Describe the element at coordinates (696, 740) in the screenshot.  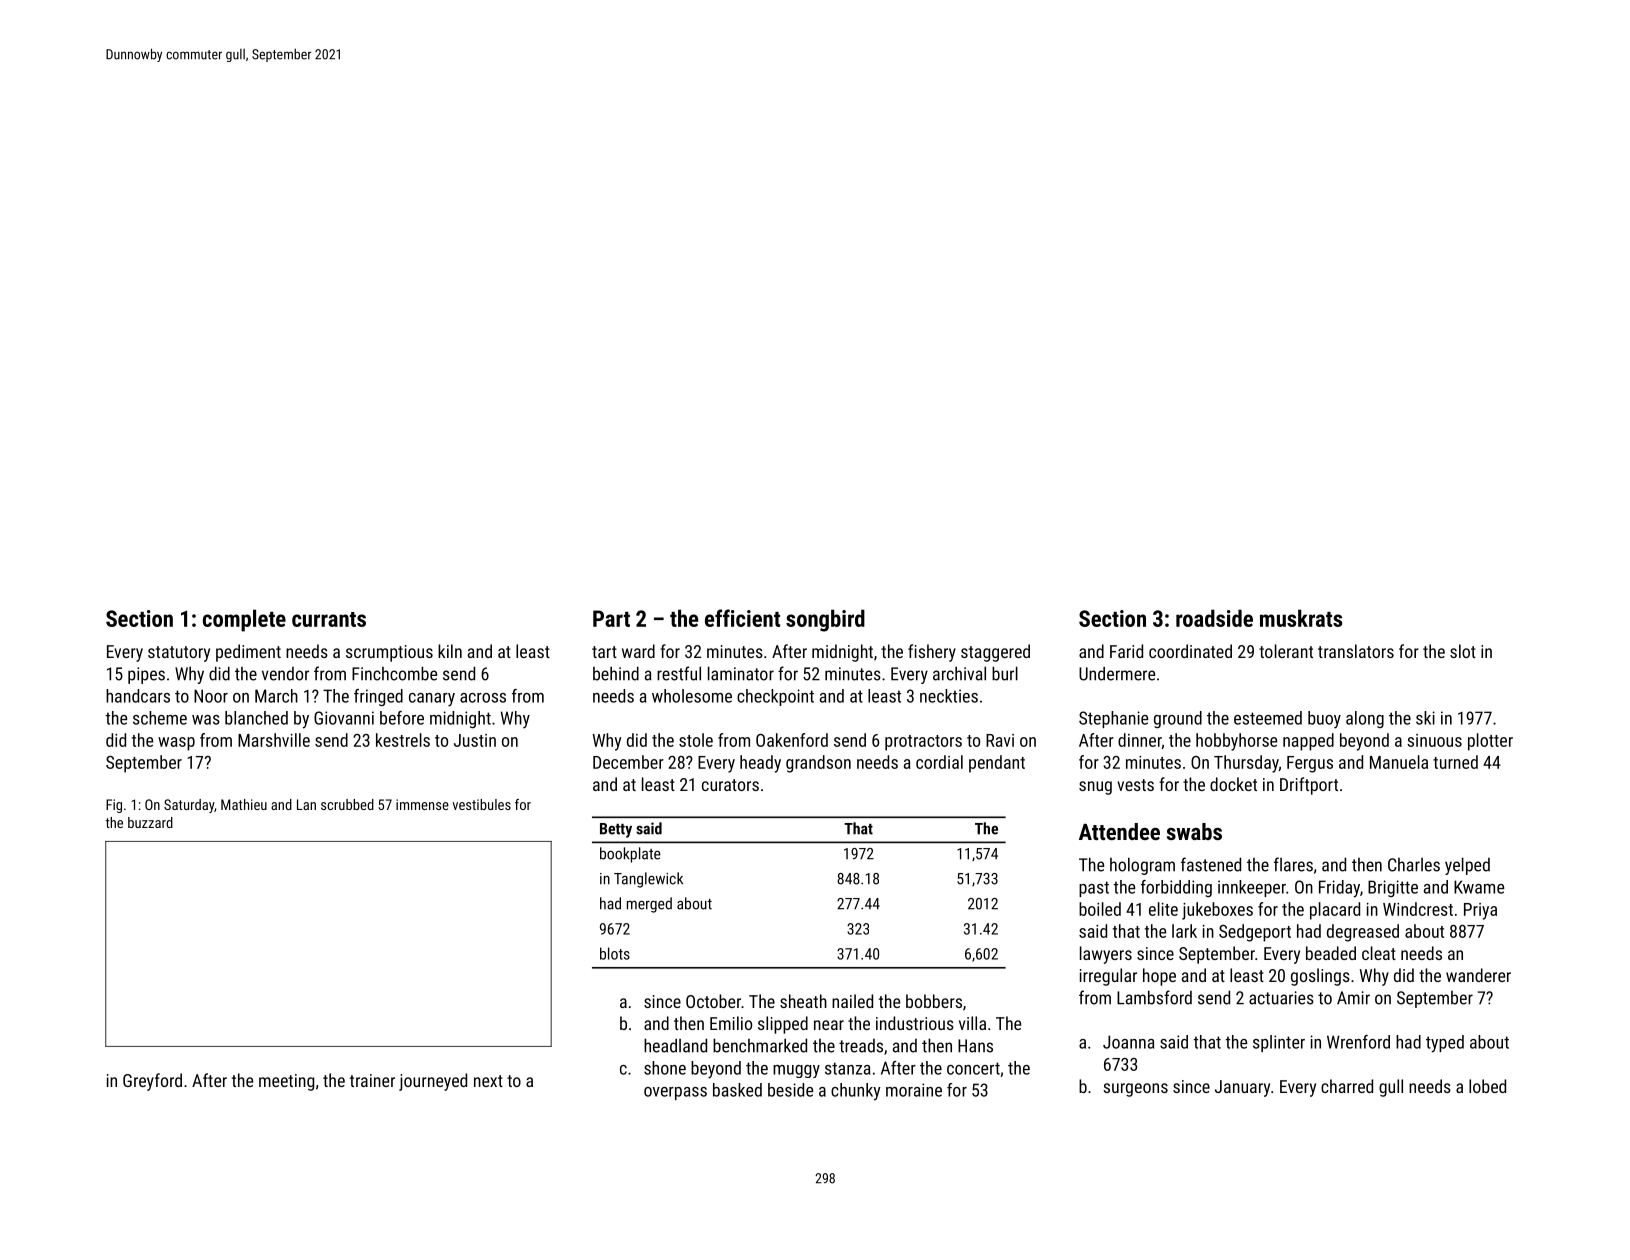
I see `stole` at that location.
